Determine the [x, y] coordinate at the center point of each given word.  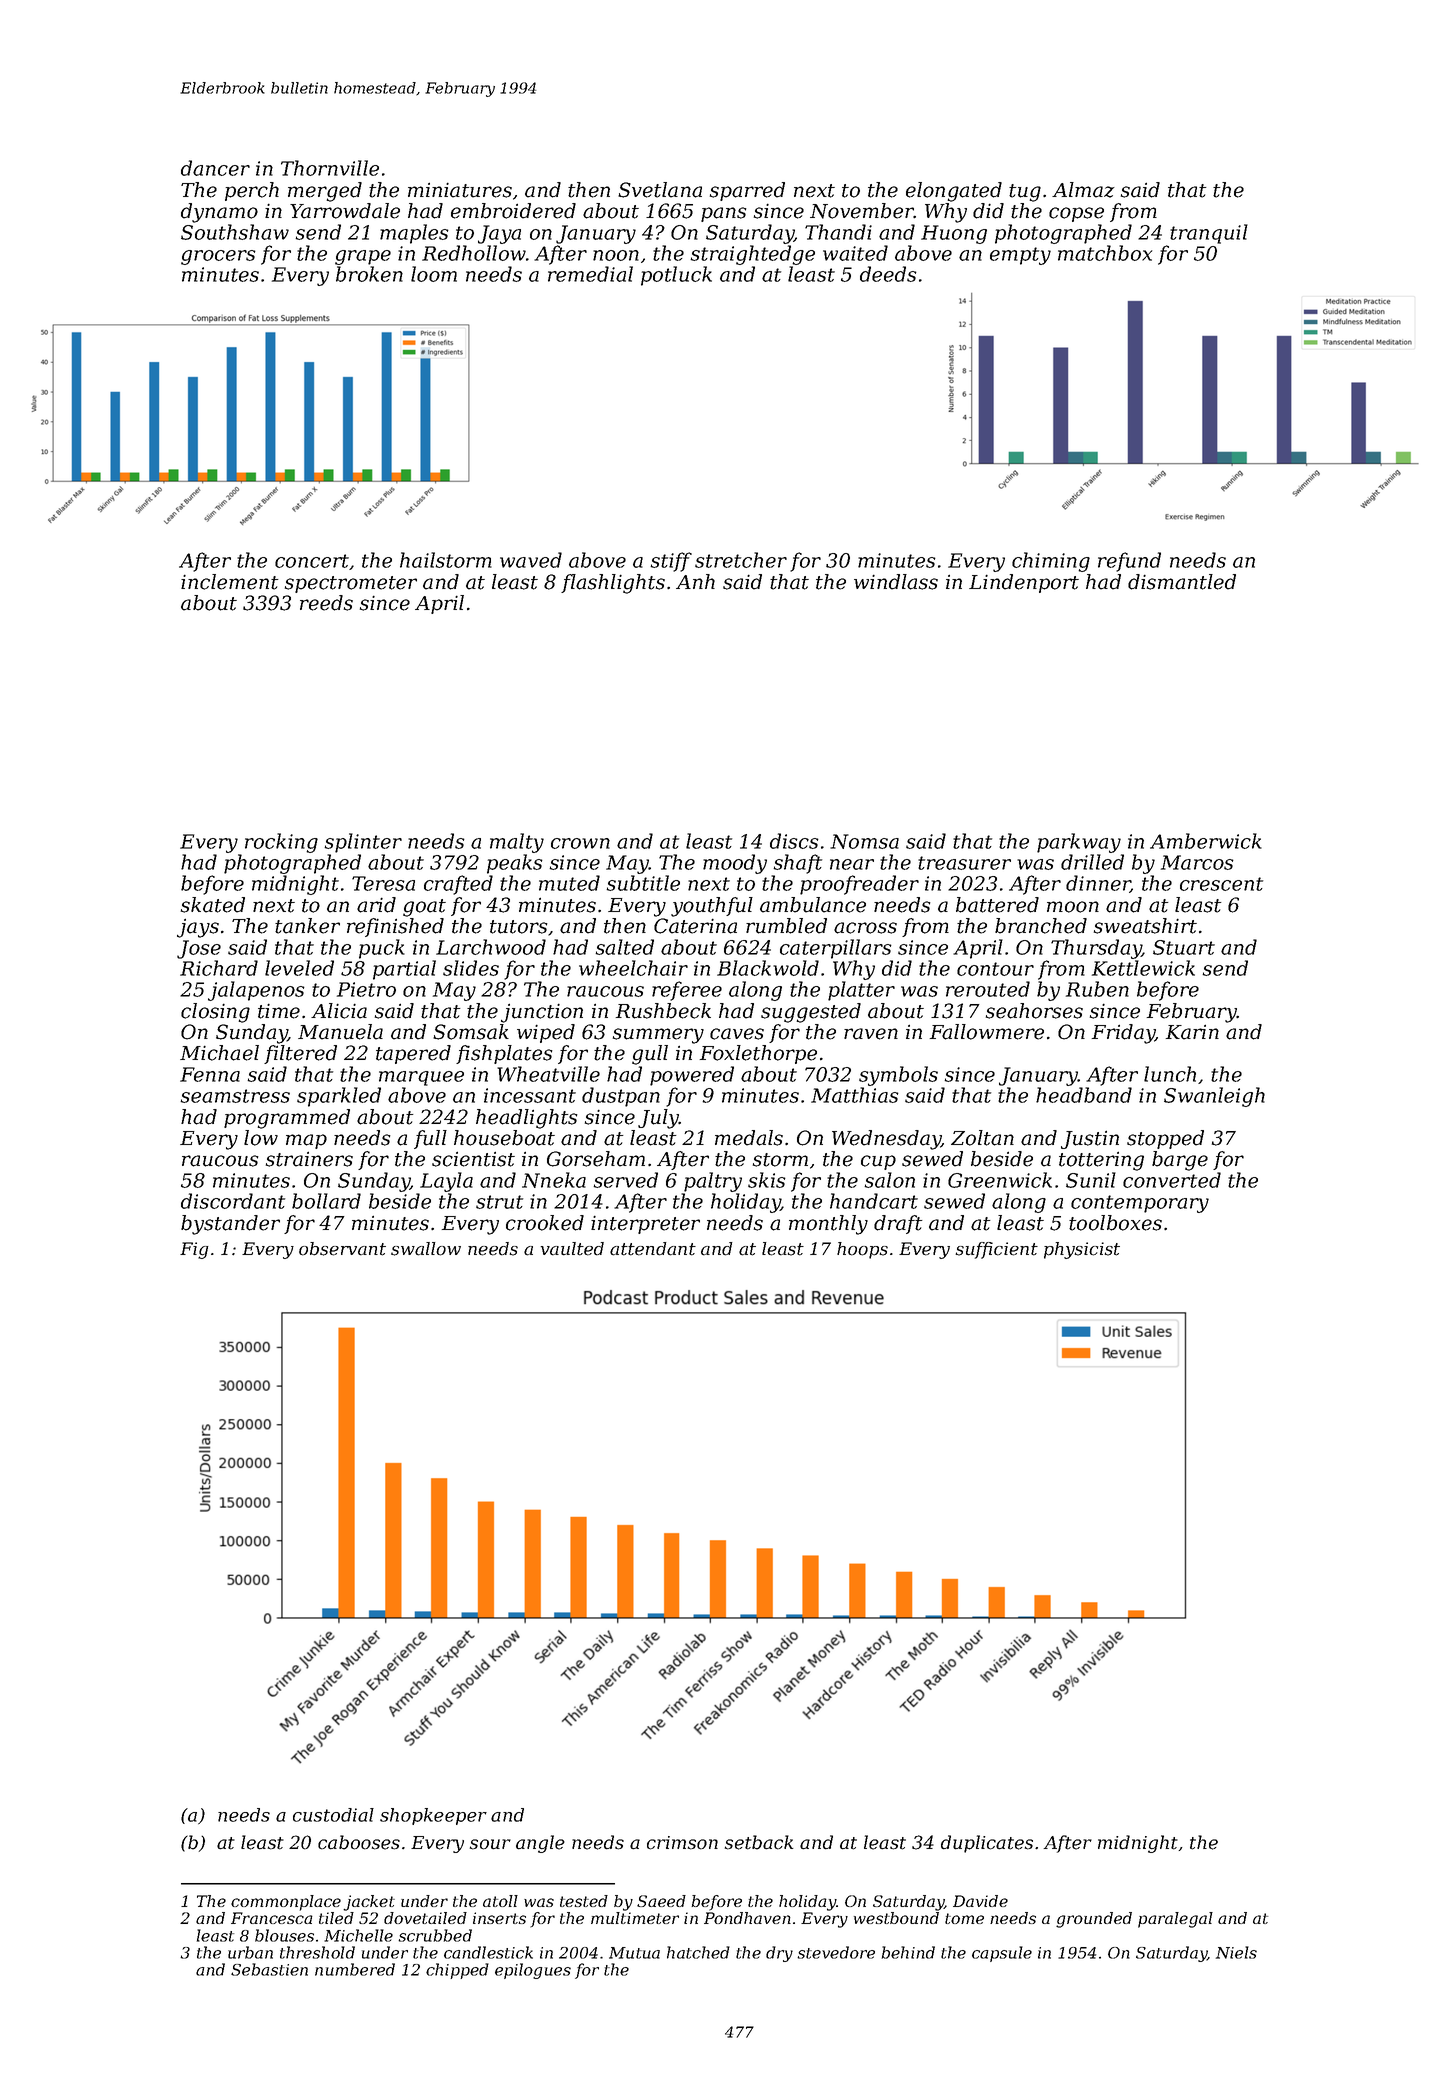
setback [759, 1842]
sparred [747, 191]
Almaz [1083, 190]
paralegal [1175, 1920]
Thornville [330, 168]
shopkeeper [433, 1816]
